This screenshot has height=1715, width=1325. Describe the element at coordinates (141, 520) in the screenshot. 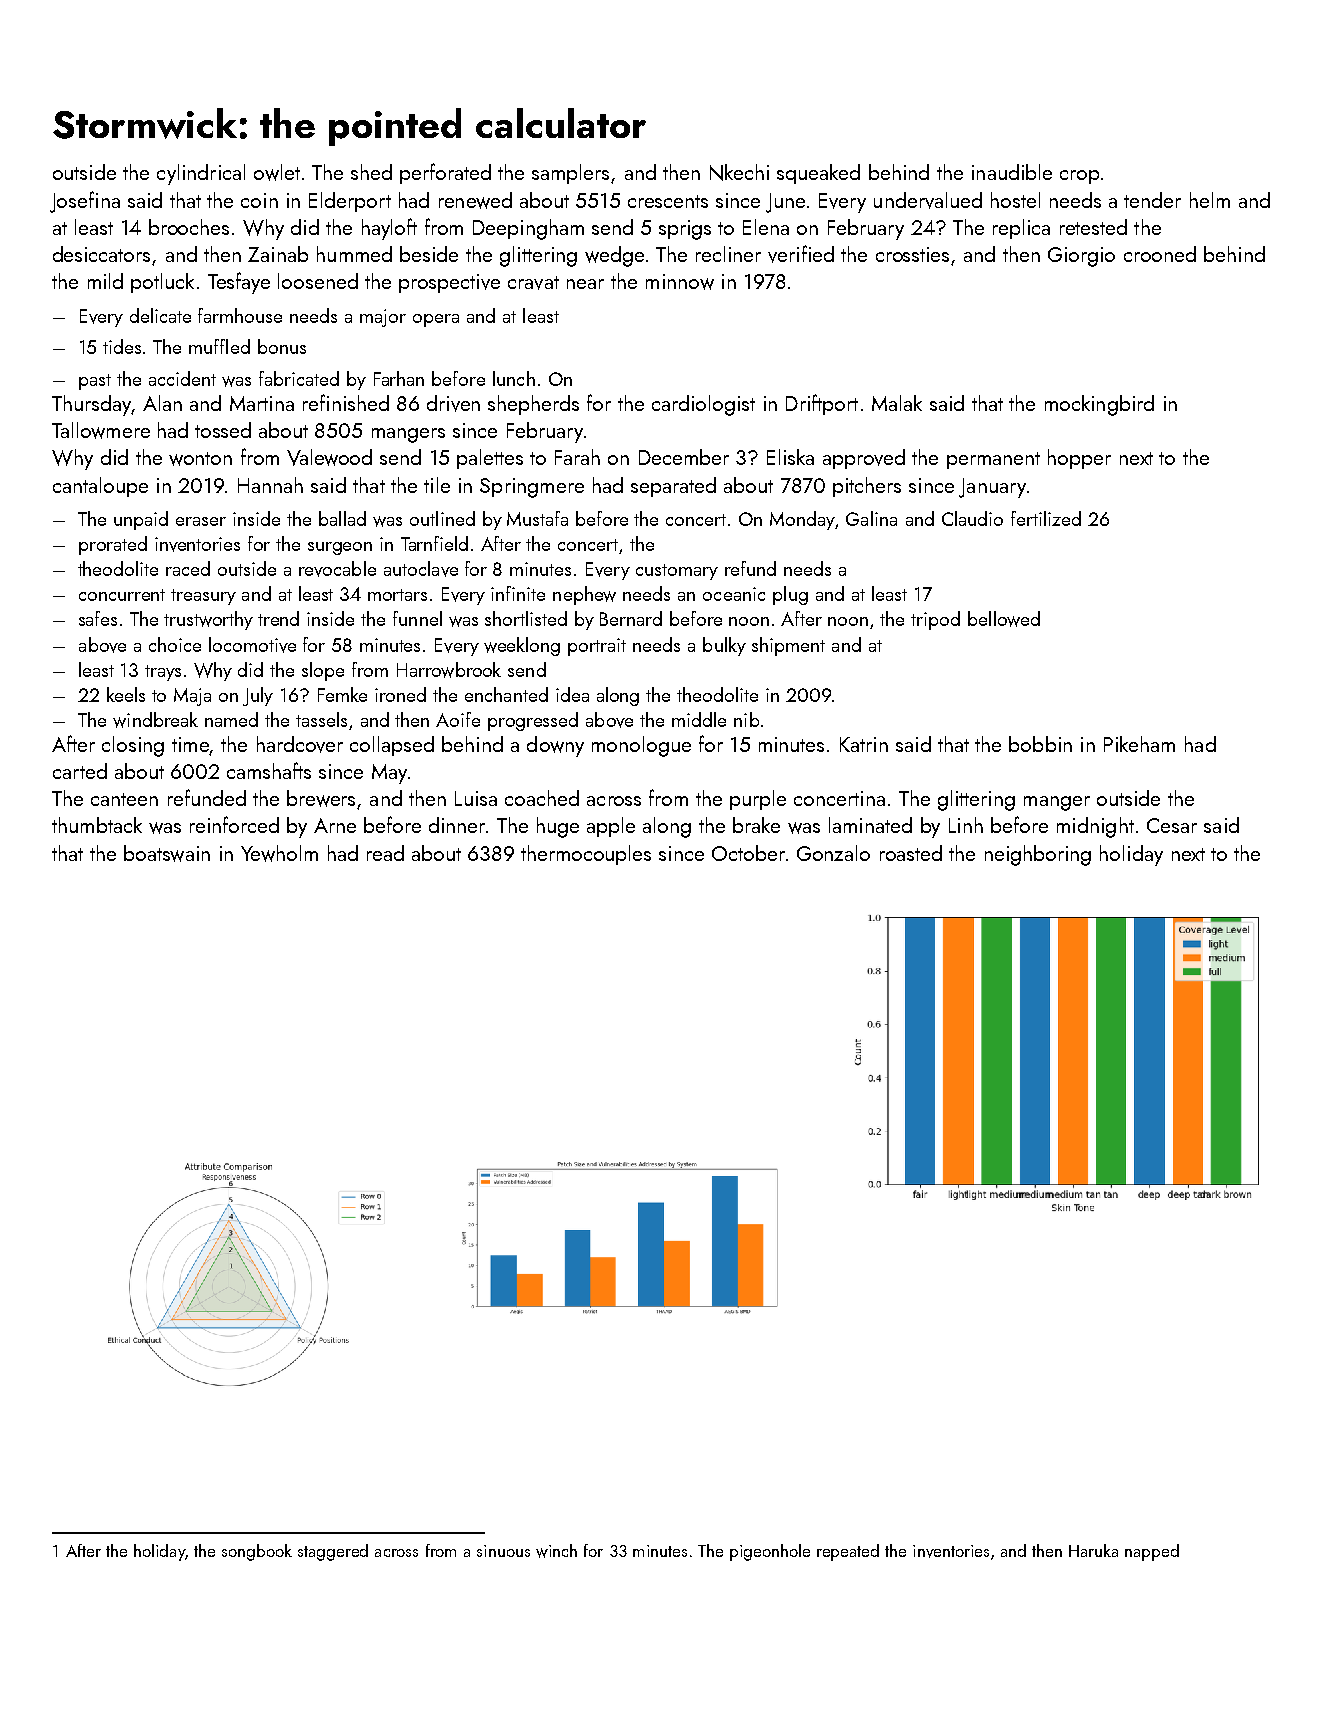

I see `unpaid` at that location.
